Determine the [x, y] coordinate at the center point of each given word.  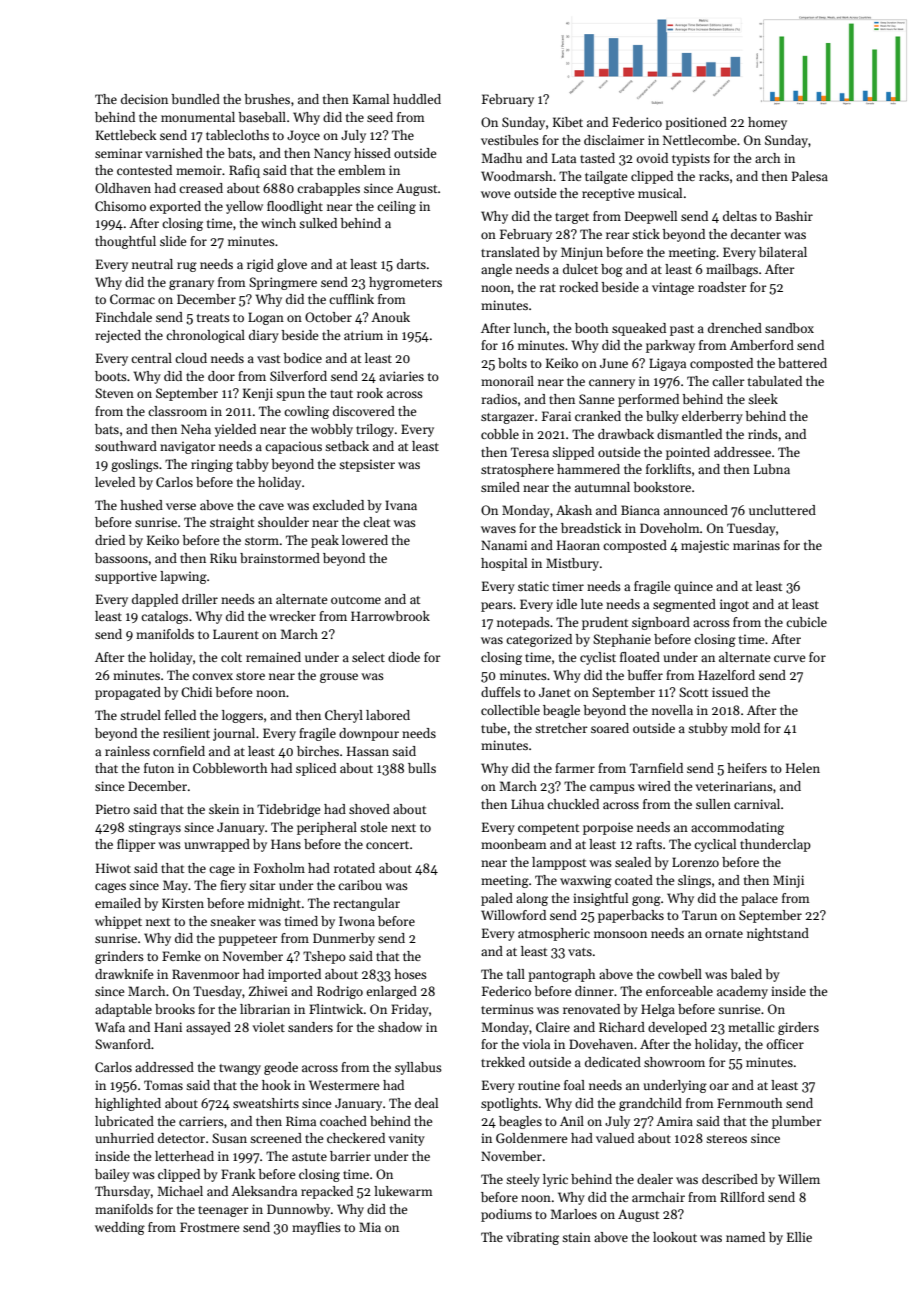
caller [728, 381]
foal [574, 1085]
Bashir [794, 216]
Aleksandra [264, 1191]
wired [654, 786]
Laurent [236, 634]
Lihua [527, 804]
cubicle [806, 622]
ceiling [396, 207]
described [730, 1179]
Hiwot [113, 868]
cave [271, 506]
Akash [574, 510]
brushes [267, 99]
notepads [523, 623]
